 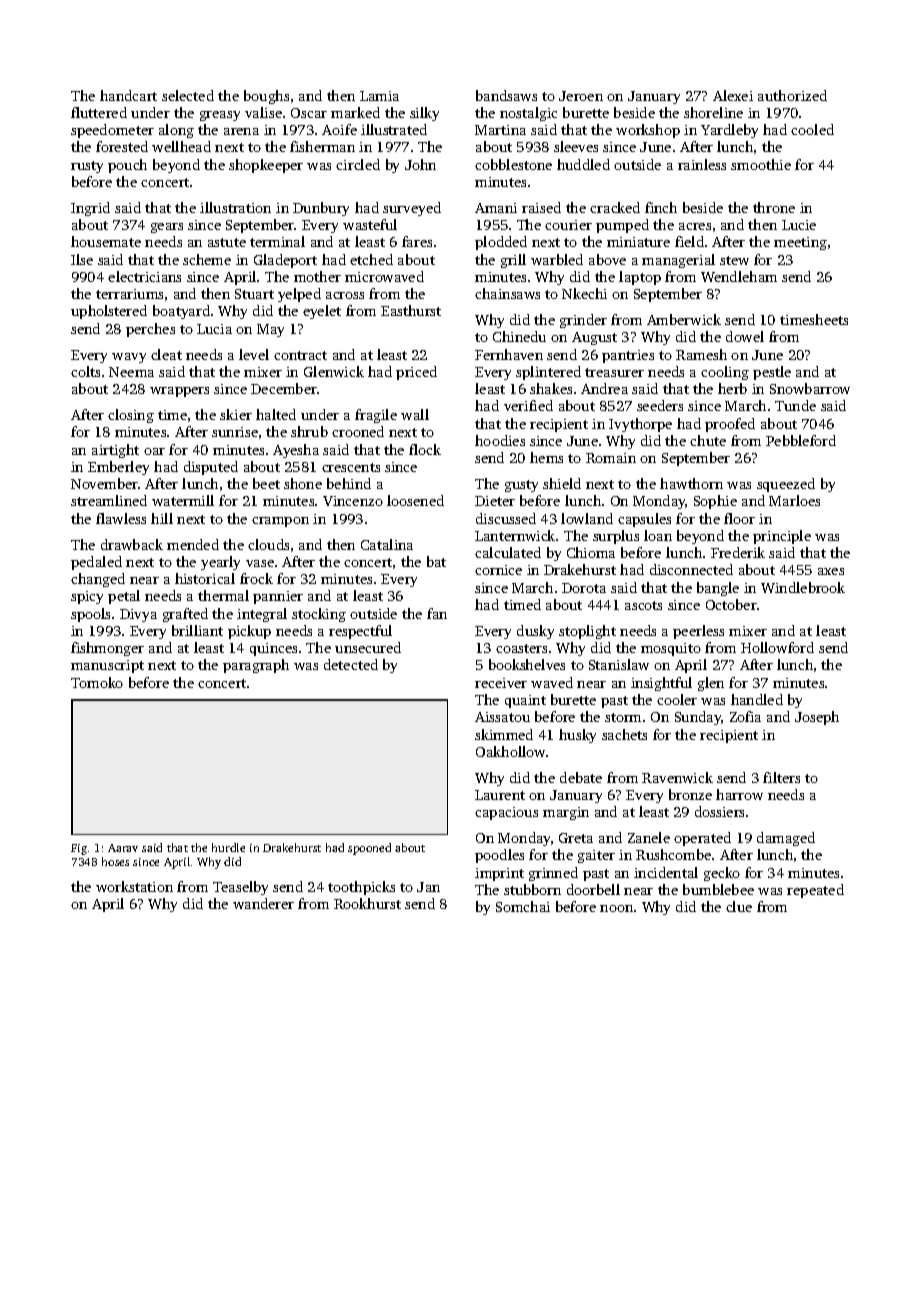 What do you see at coordinates (800, 243) in the screenshot?
I see `meeting` at bounding box center [800, 243].
